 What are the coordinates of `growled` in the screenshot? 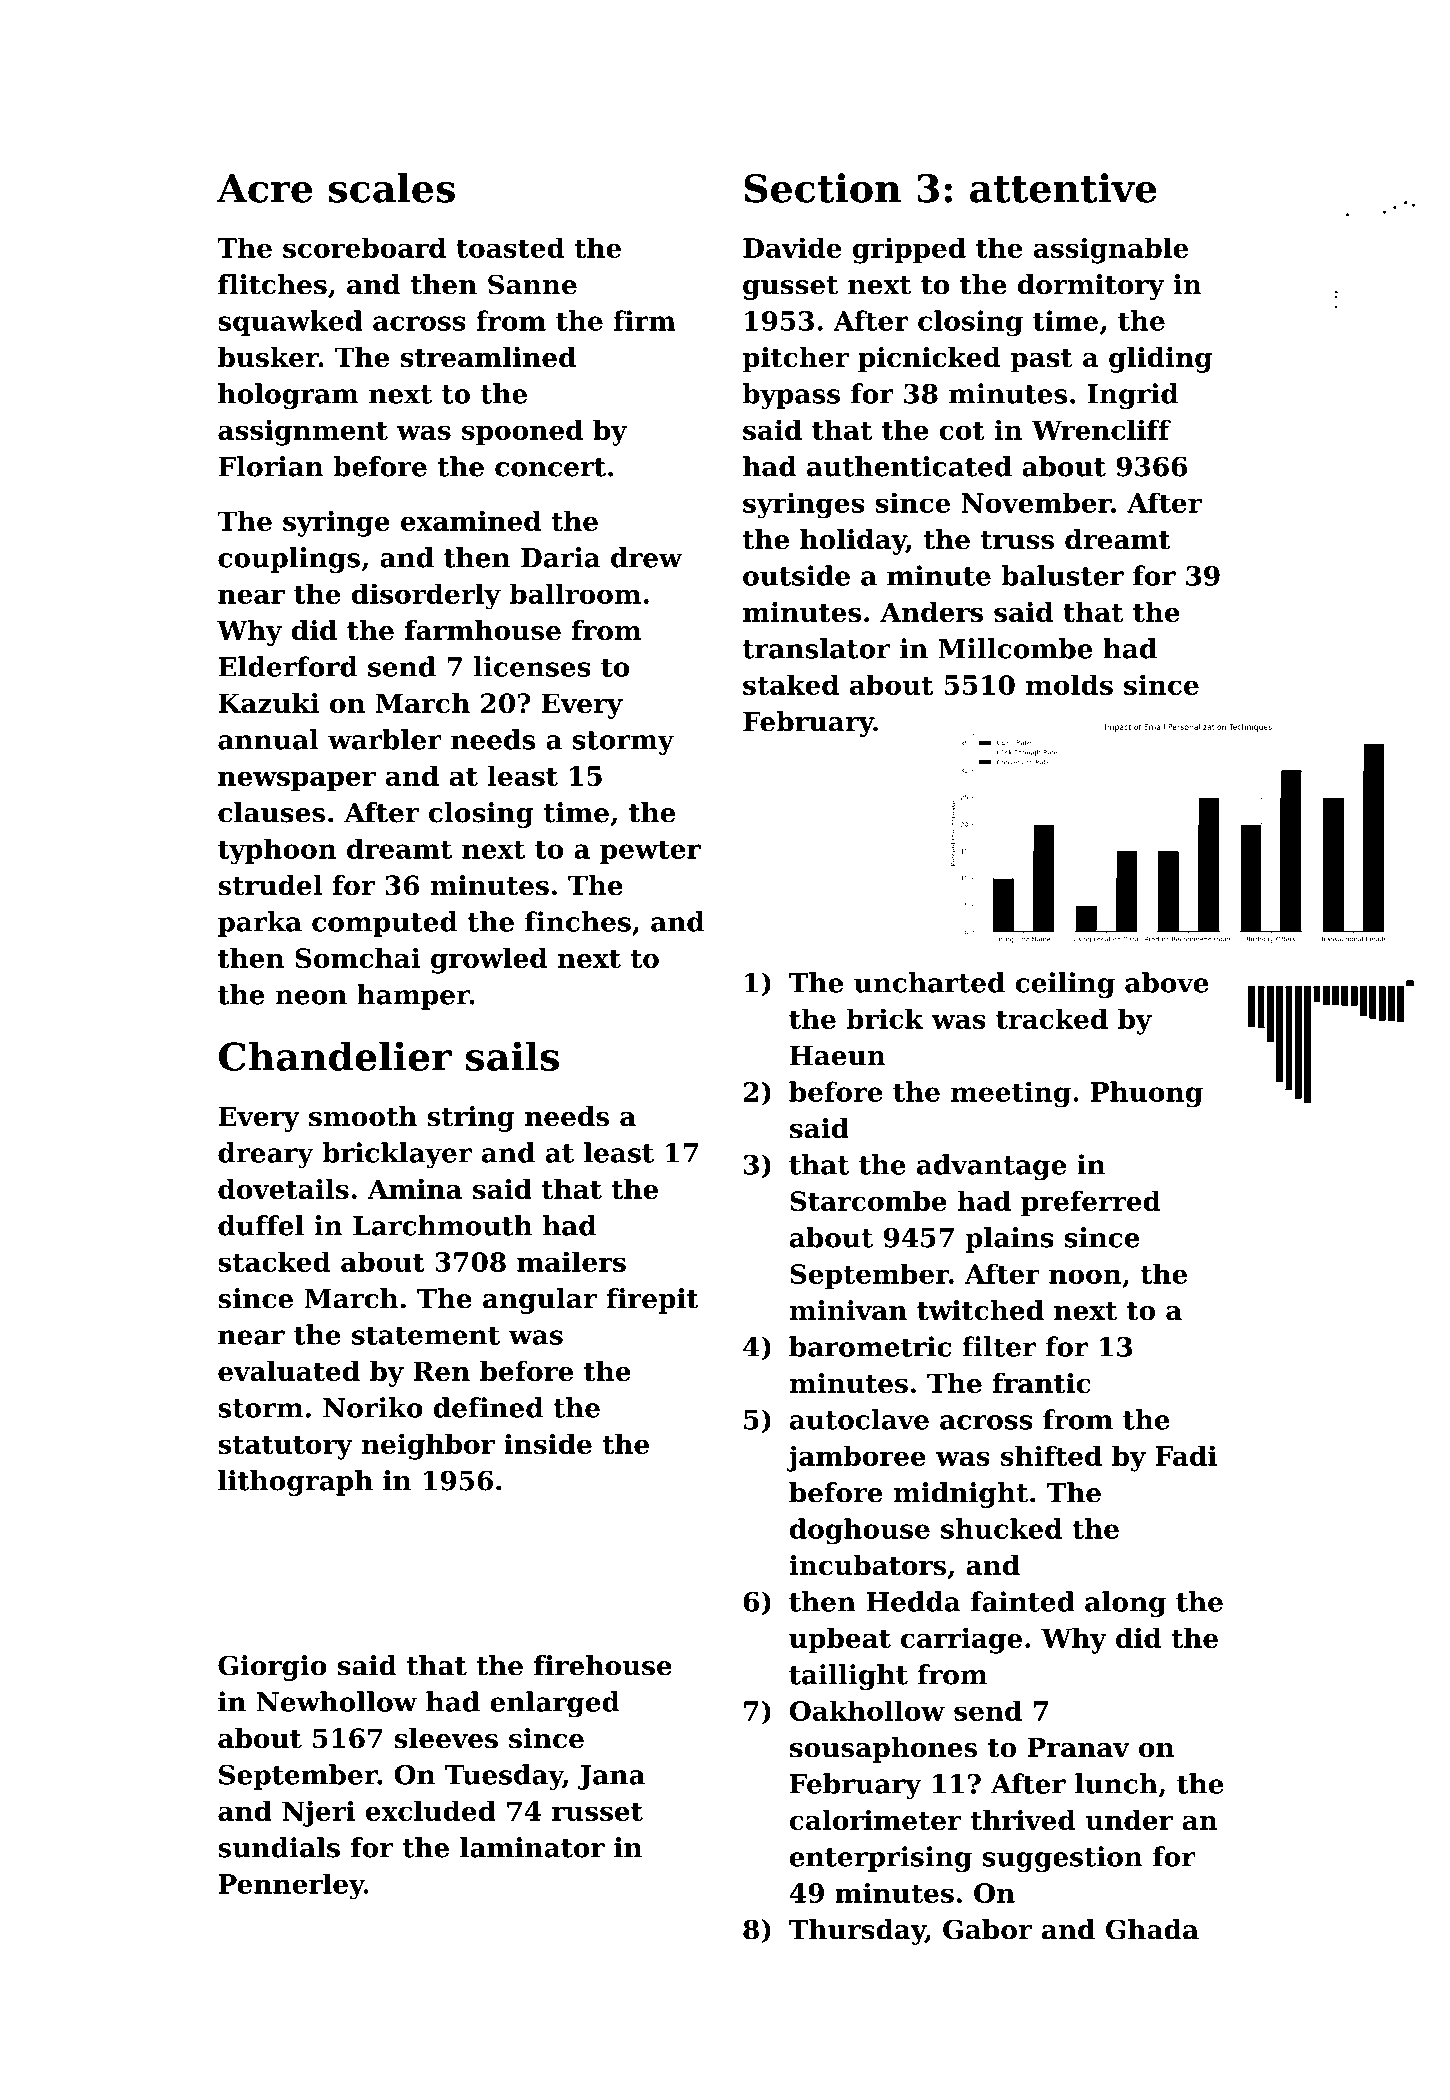 It's located at (489, 960).
